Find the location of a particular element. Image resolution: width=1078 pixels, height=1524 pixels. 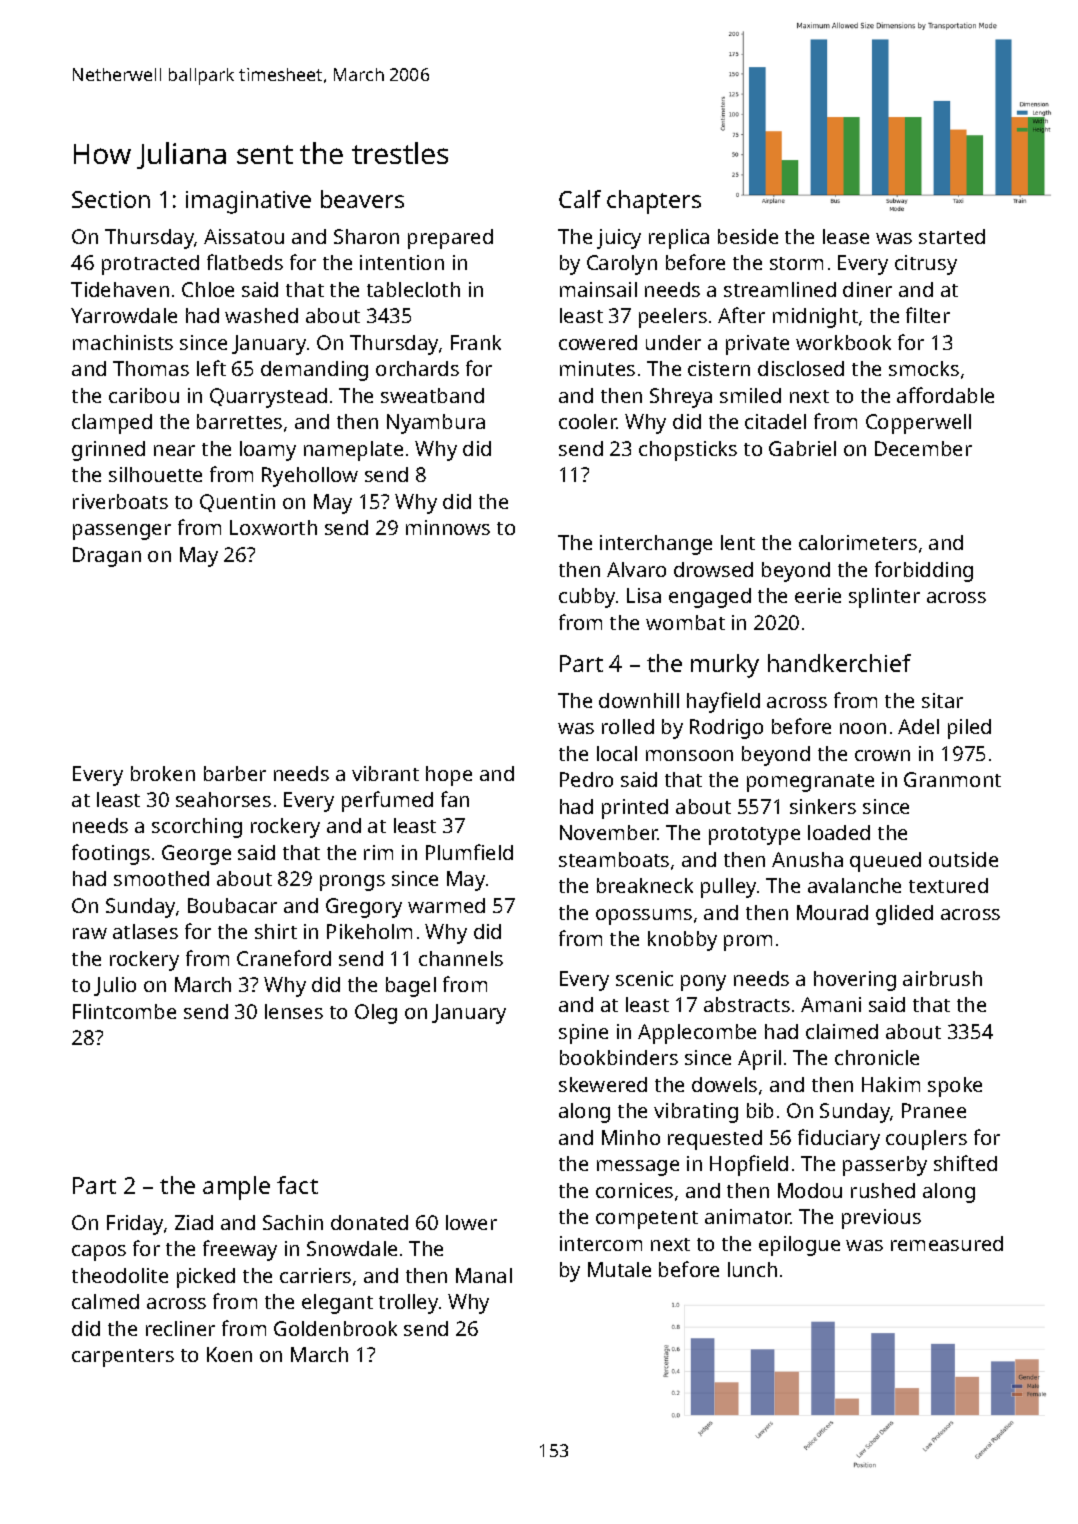

lunch is located at coordinates (752, 1269).
